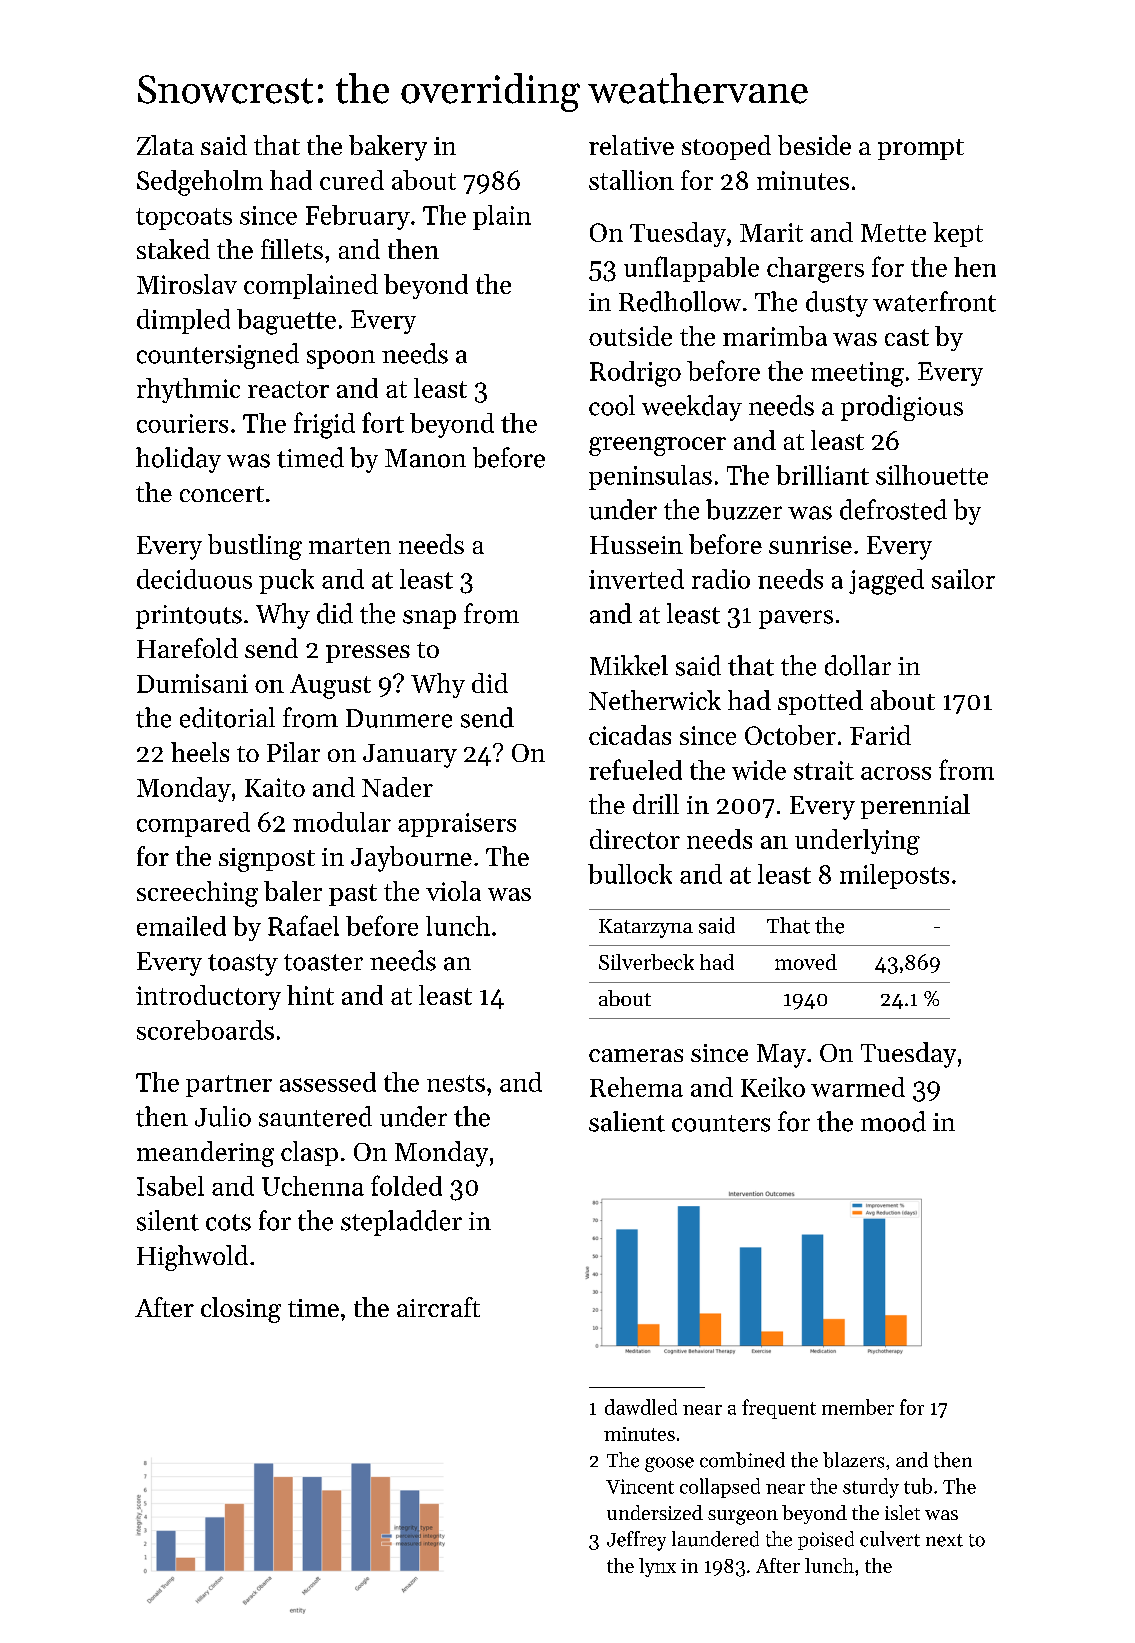 This image has width=1135, height=1643. What do you see at coordinates (178, 460) in the image?
I see `holiday` at bounding box center [178, 460].
